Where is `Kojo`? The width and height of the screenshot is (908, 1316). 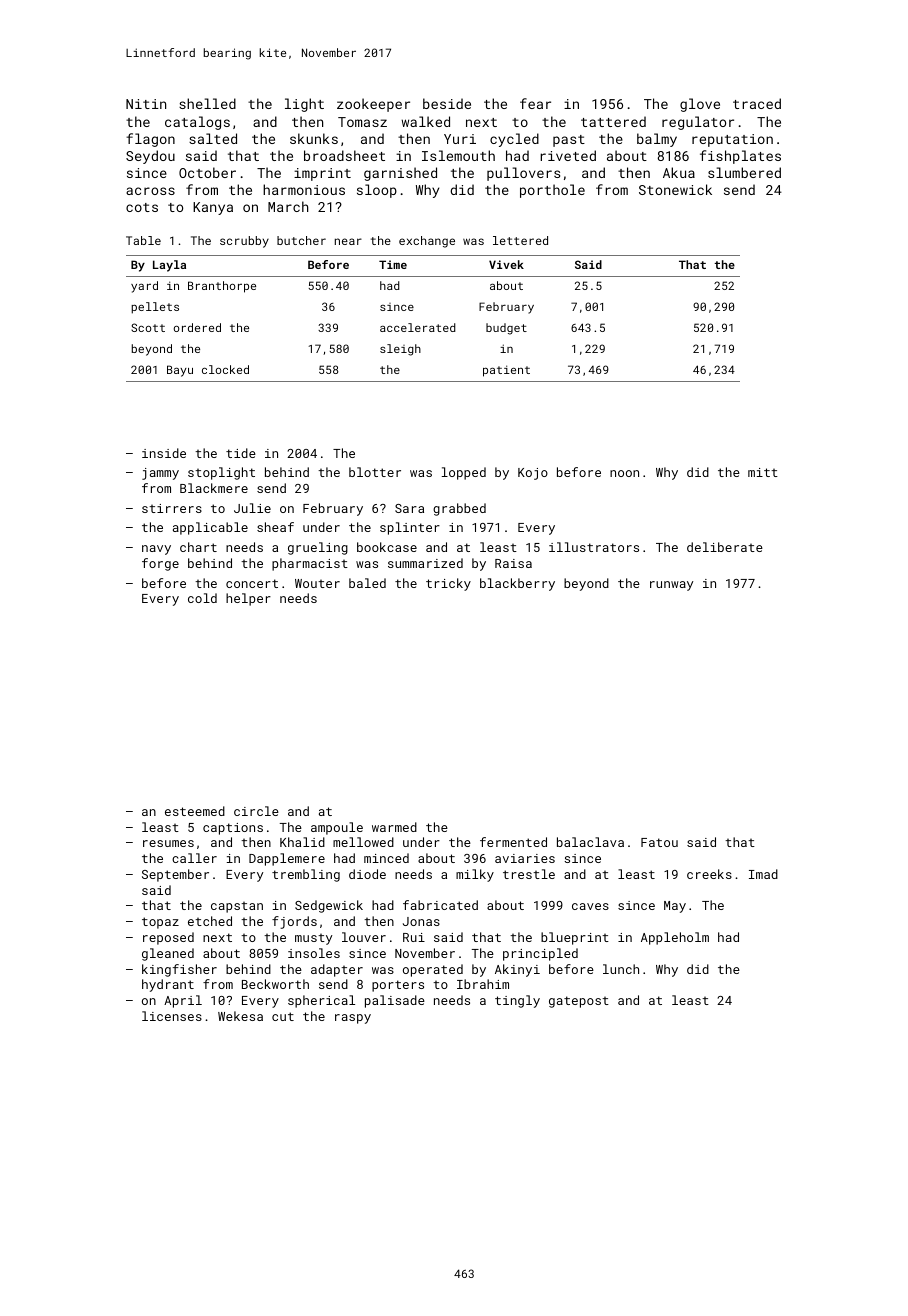 Kojo is located at coordinates (533, 474).
